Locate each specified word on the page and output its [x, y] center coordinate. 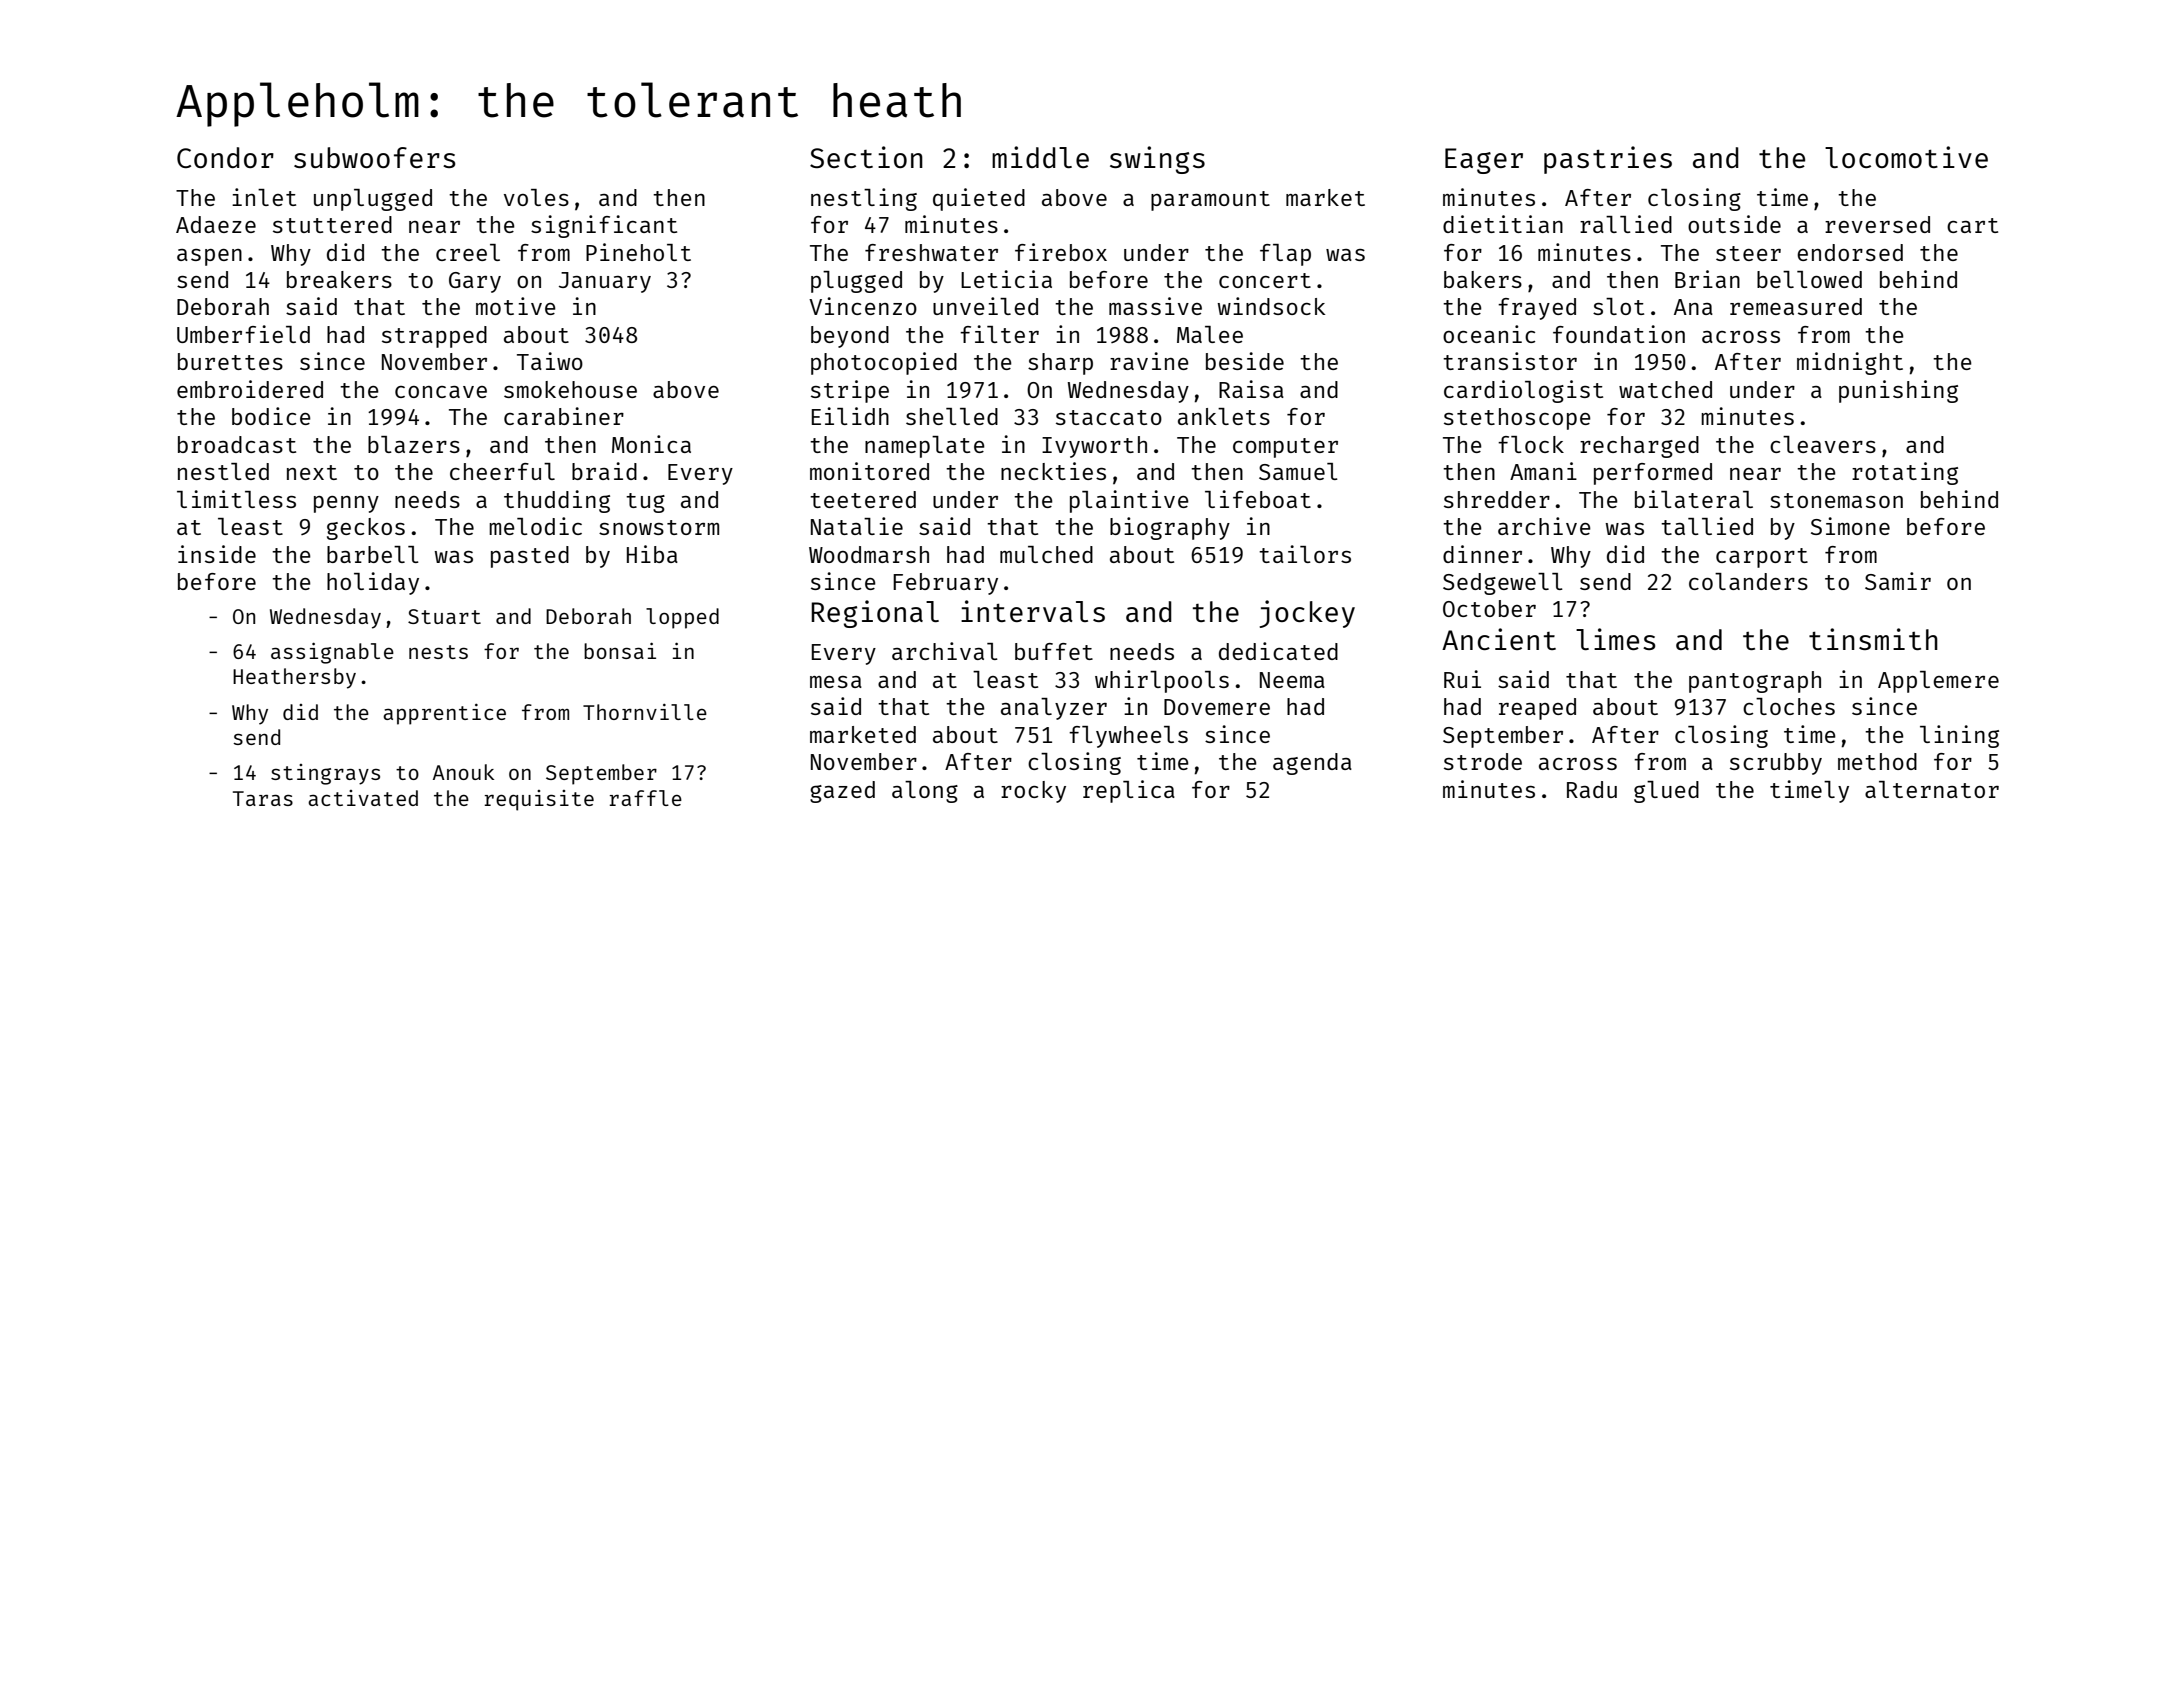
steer [1748, 253]
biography [1170, 528]
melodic [535, 526]
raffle [646, 798]
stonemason [1836, 500]
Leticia [1006, 279]
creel [468, 252]
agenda [1312, 764]
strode [1483, 761]
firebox [1061, 252]
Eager [1484, 161]
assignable [332, 653]
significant [604, 226]
